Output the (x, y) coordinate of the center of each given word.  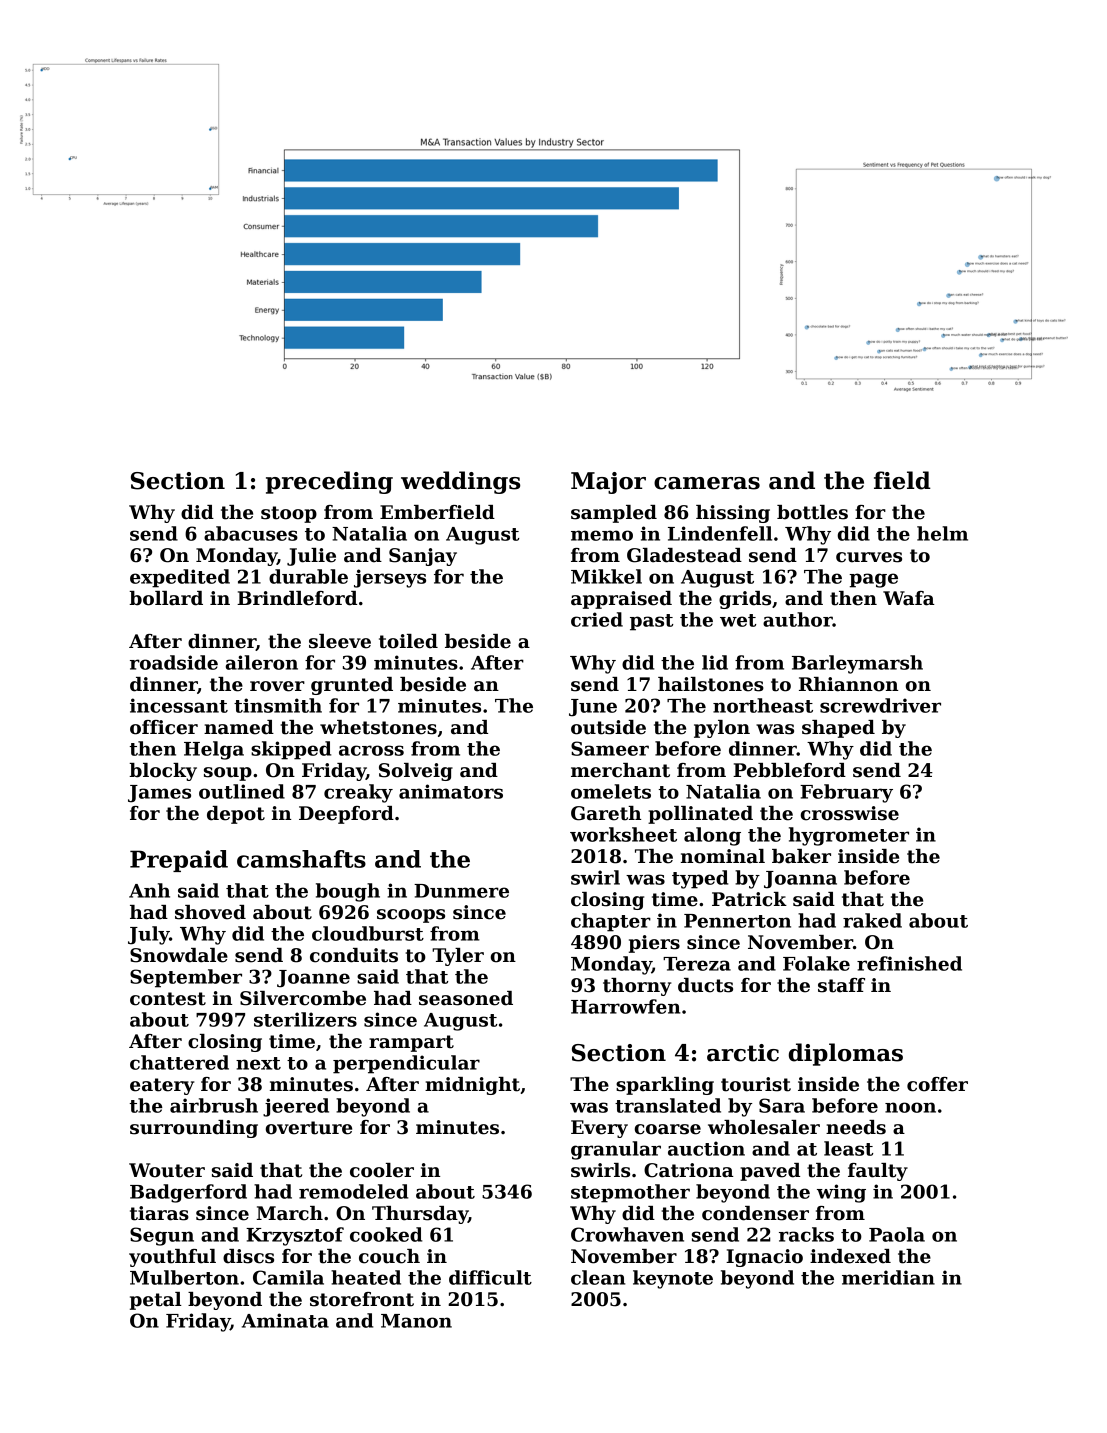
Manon (416, 1321)
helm (942, 533)
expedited (180, 578)
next (258, 1063)
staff (841, 985)
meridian (888, 1277)
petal (156, 1301)
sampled (614, 514)
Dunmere (461, 891)
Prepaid (179, 861)
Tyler (458, 957)
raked (872, 920)
